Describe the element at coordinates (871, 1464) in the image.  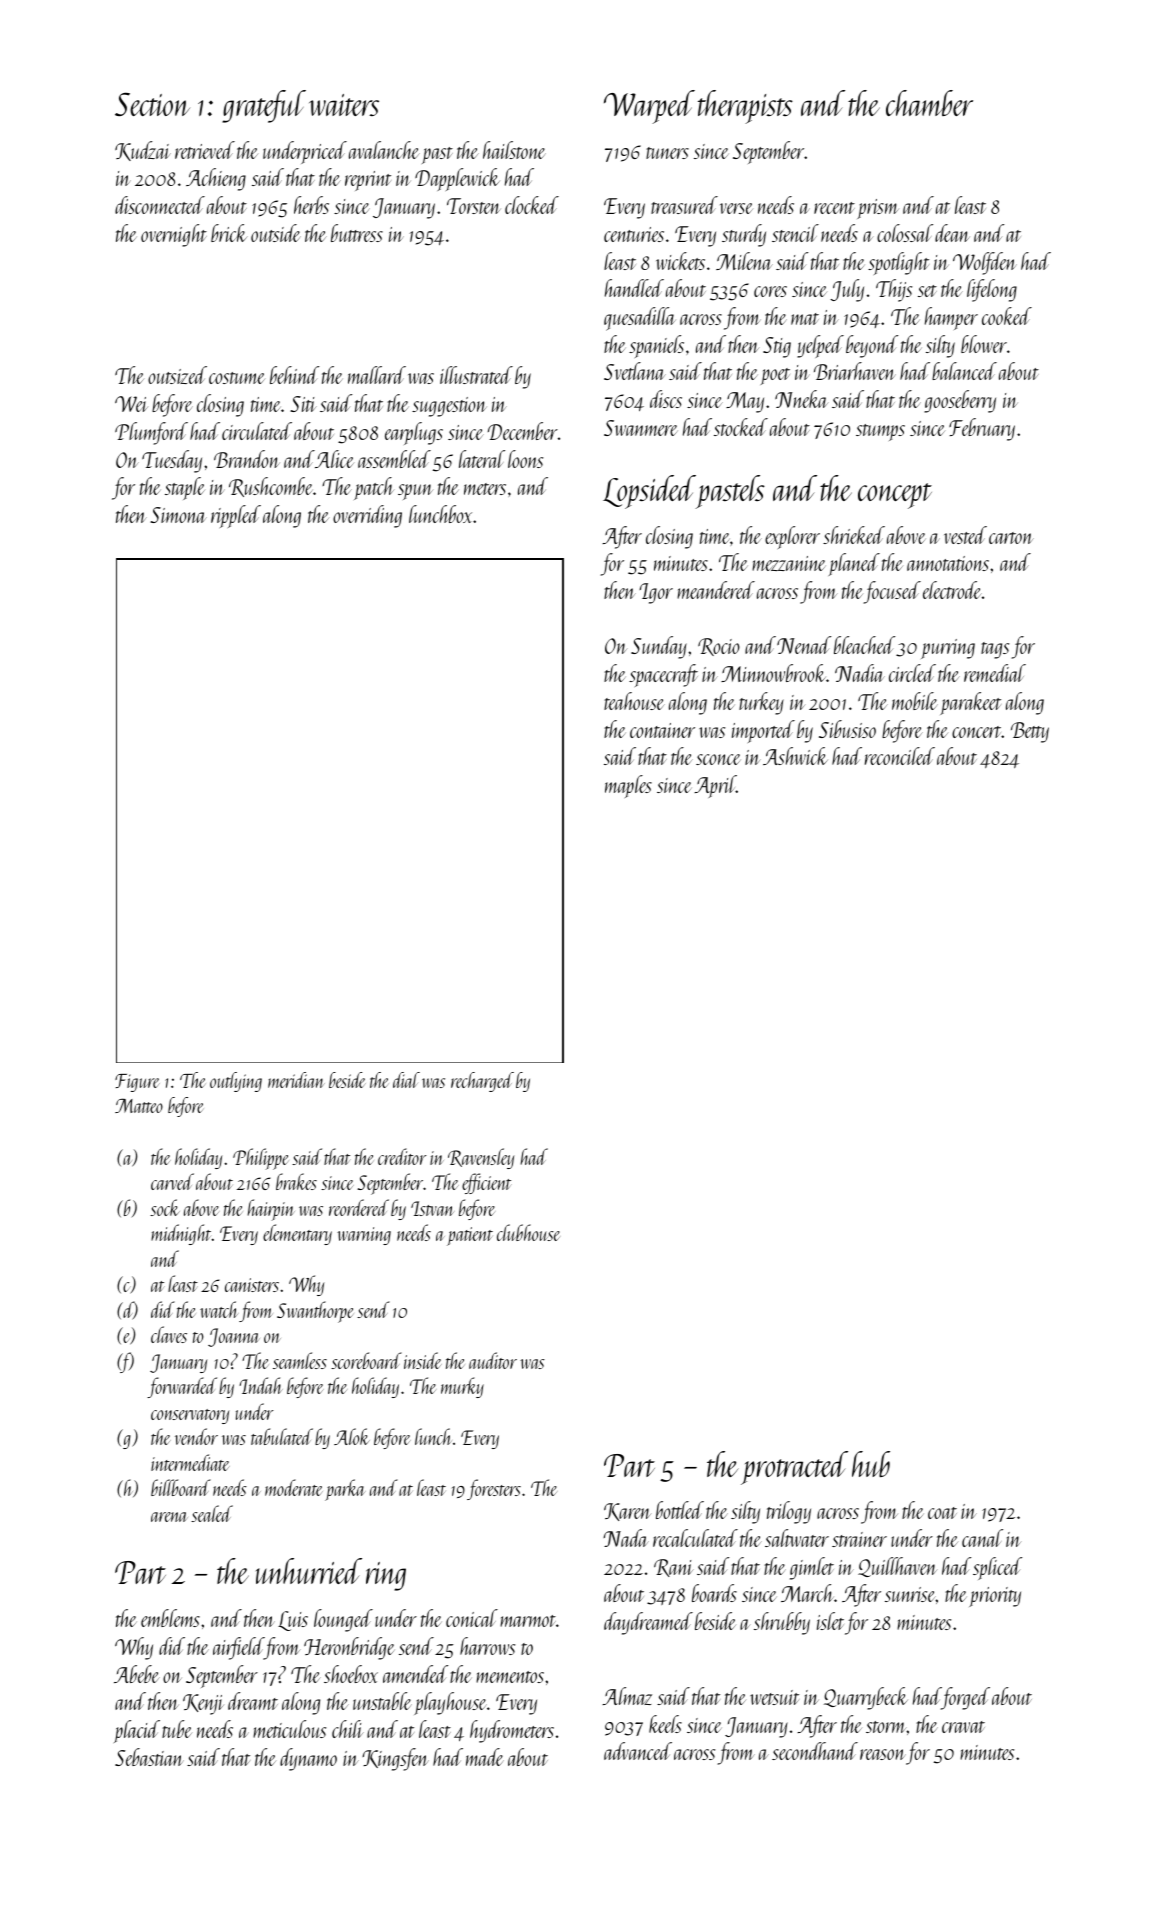
I see `hub` at that location.
